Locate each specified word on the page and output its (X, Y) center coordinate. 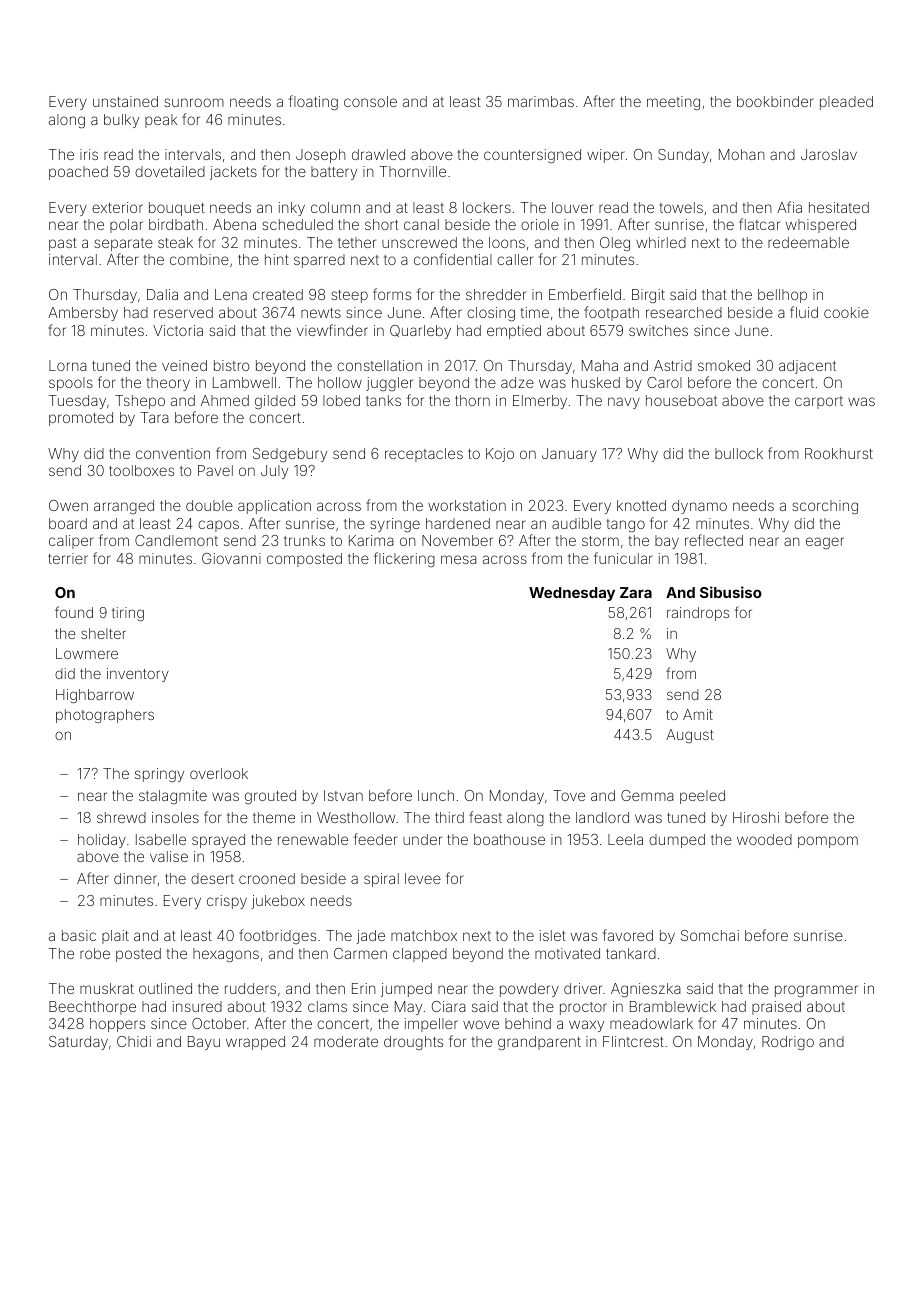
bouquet (177, 209)
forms (392, 294)
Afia (789, 207)
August (690, 736)
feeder (375, 839)
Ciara (449, 1006)
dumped (677, 841)
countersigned (532, 156)
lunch (436, 795)
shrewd (121, 817)
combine (199, 259)
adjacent (807, 367)
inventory (138, 675)
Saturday (78, 1043)
